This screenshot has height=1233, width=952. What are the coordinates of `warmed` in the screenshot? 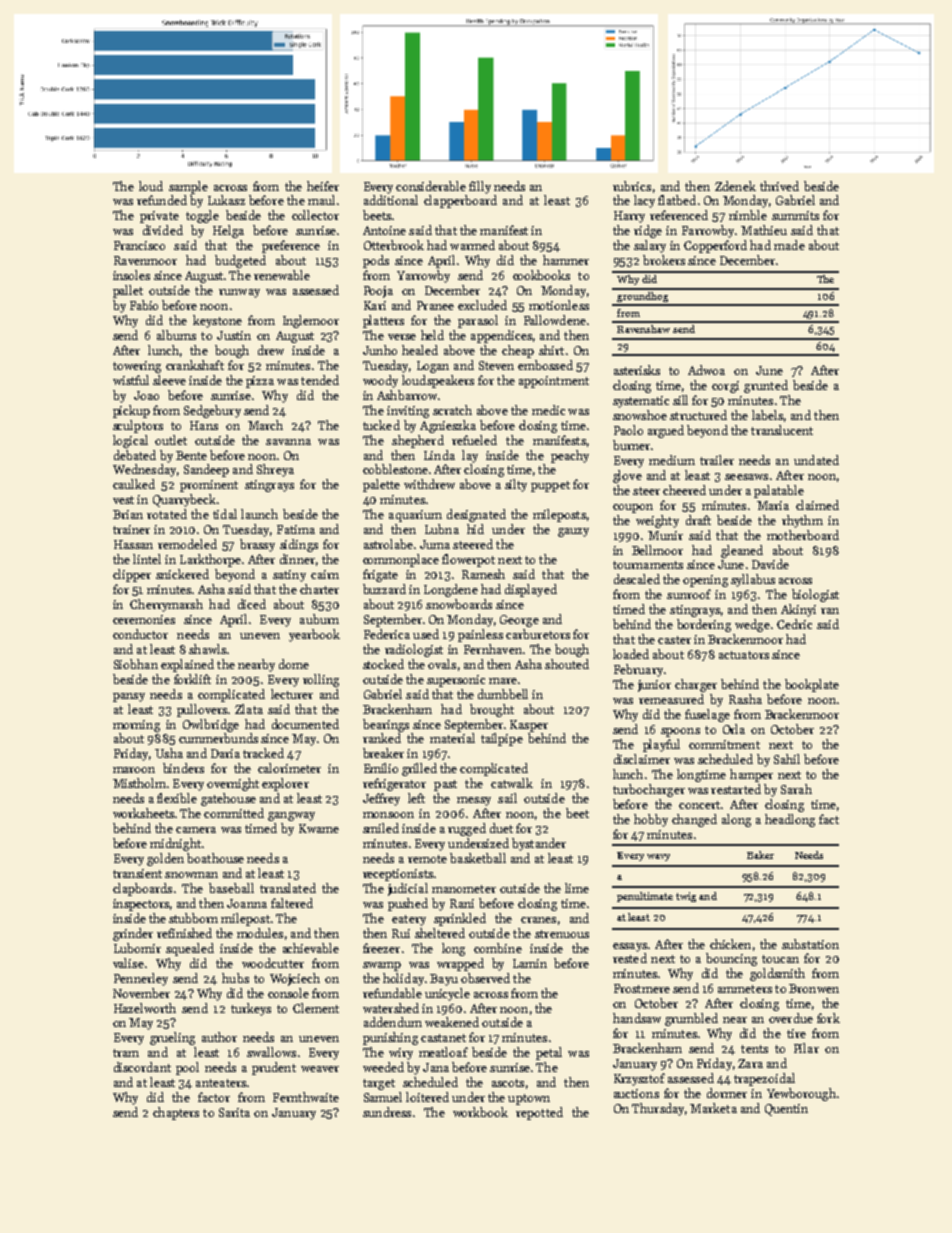 It's located at (472, 245).
